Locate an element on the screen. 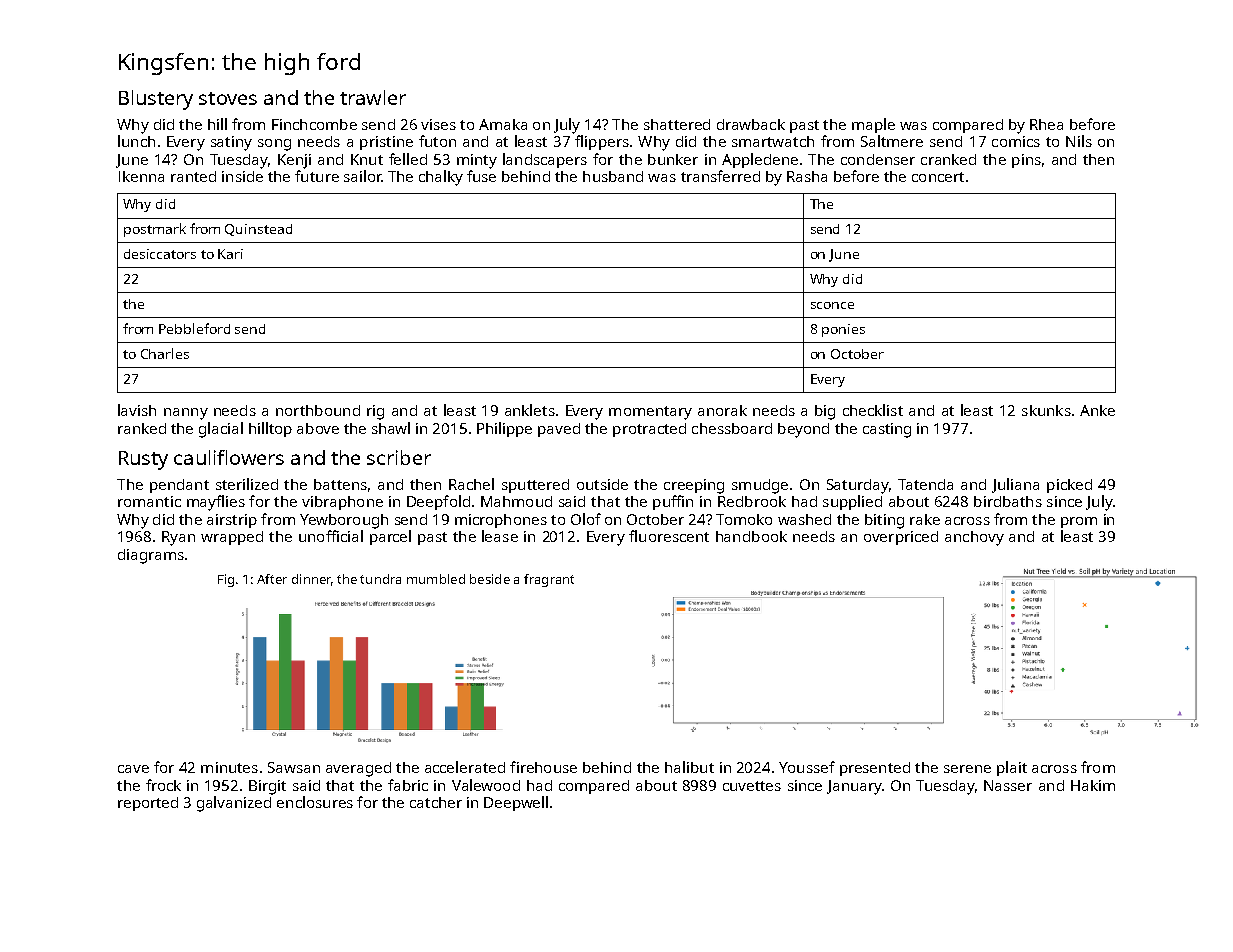 This screenshot has height=952, width=1233. Amaka is located at coordinates (503, 124).
